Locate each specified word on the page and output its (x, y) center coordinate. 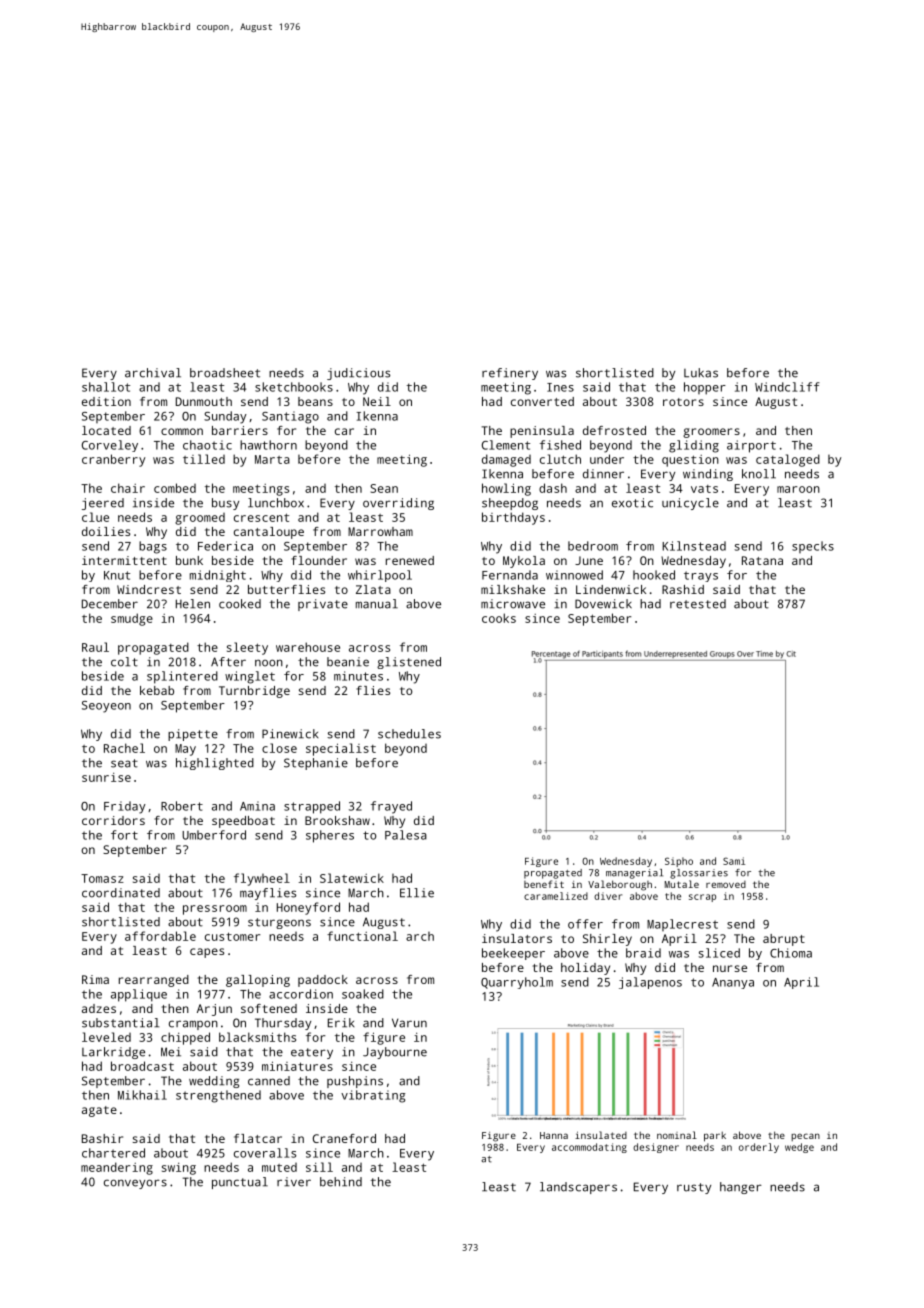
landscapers (578, 1188)
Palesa (406, 835)
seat (124, 763)
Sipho (679, 862)
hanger (741, 1188)
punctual (240, 1183)
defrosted (614, 430)
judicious (358, 374)
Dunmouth (204, 401)
